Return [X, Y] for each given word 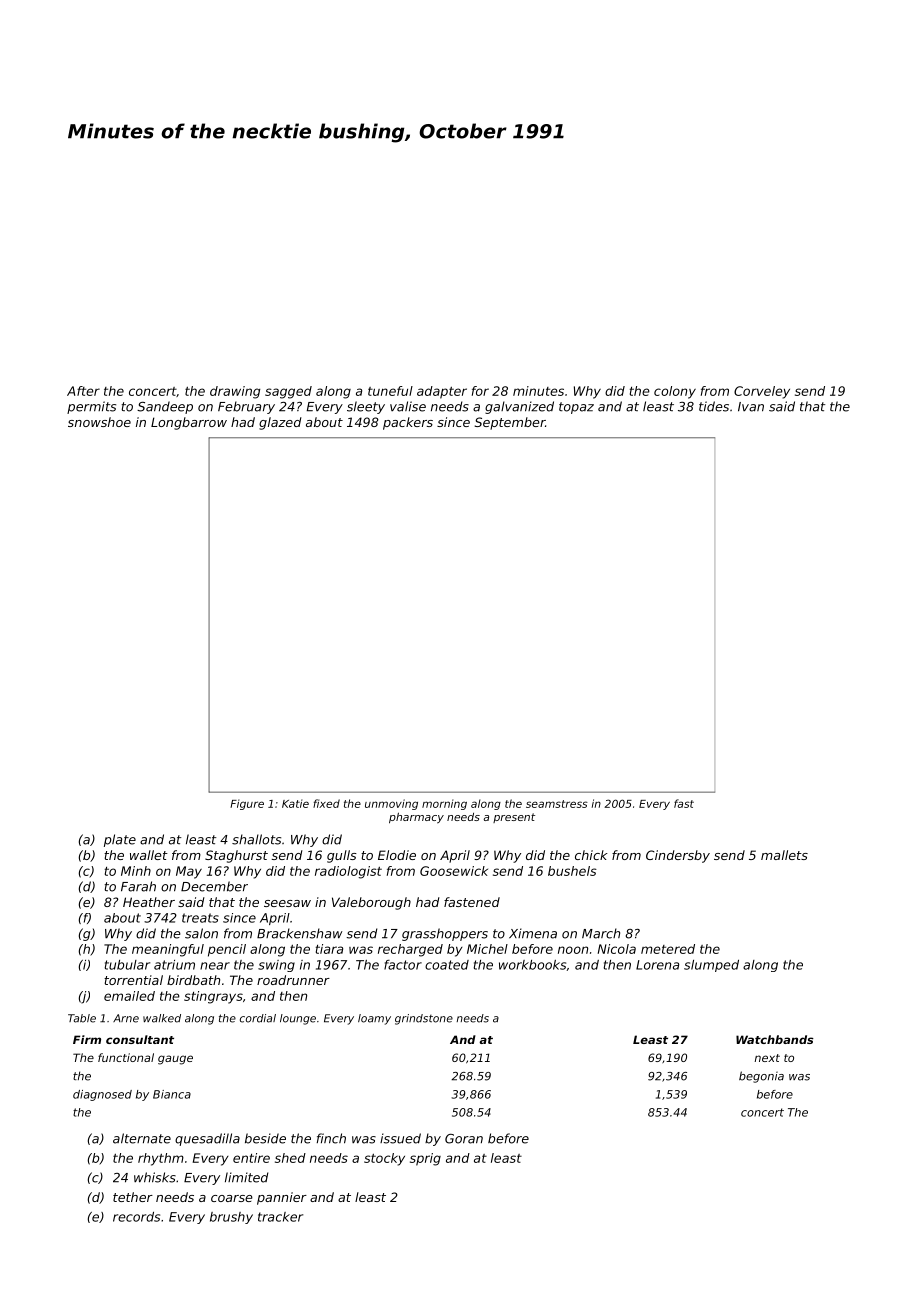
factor [403, 965]
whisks [155, 1177]
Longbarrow [189, 423]
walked [162, 1018]
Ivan [751, 407]
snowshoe [99, 422]
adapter [442, 392]
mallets [784, 855]
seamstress [557, 804]
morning [444, 804]
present [514, 818]
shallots [256, 839]
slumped [711, 966]
